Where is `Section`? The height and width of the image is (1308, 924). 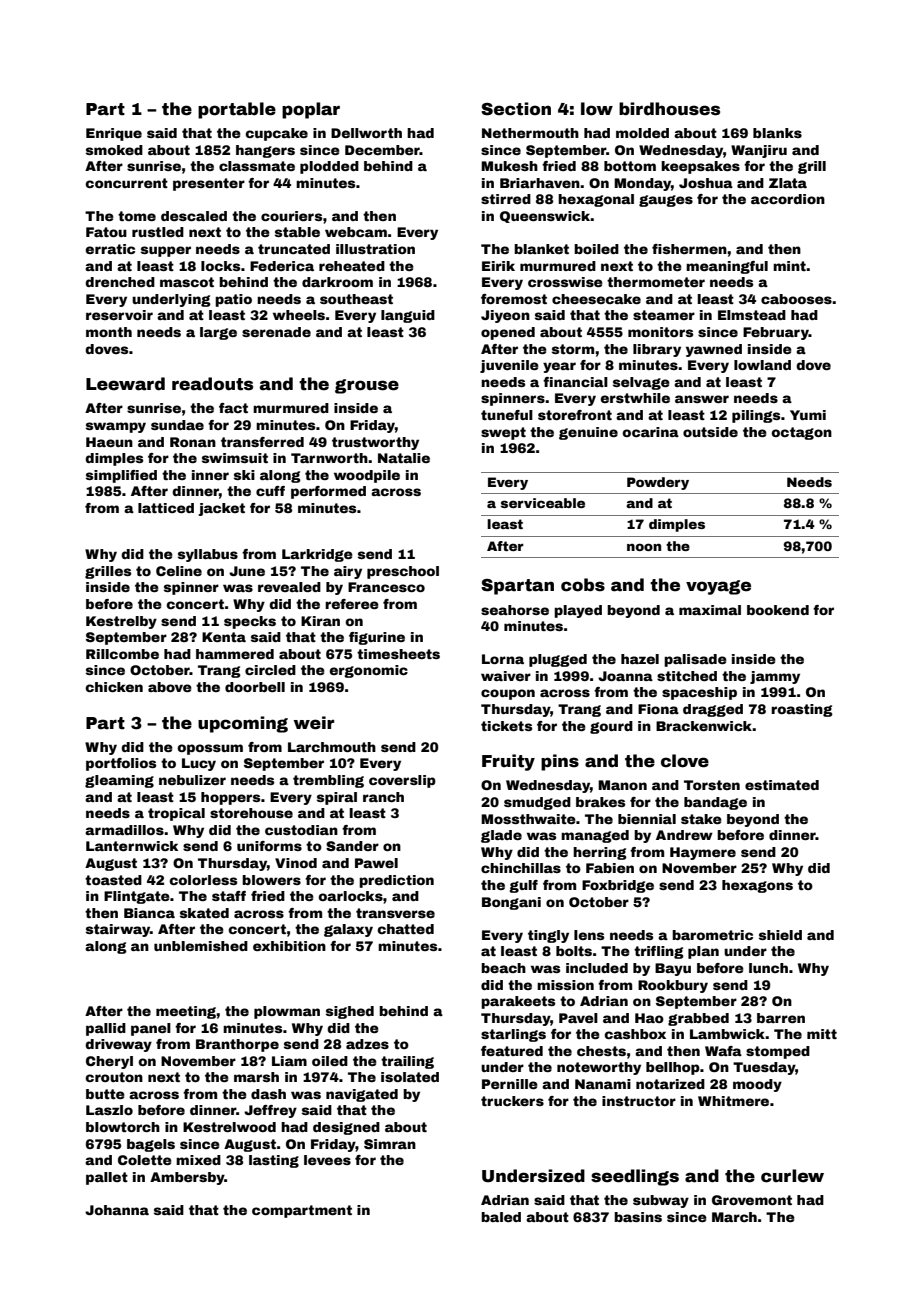 Section is located at coordinates (516, 109).
